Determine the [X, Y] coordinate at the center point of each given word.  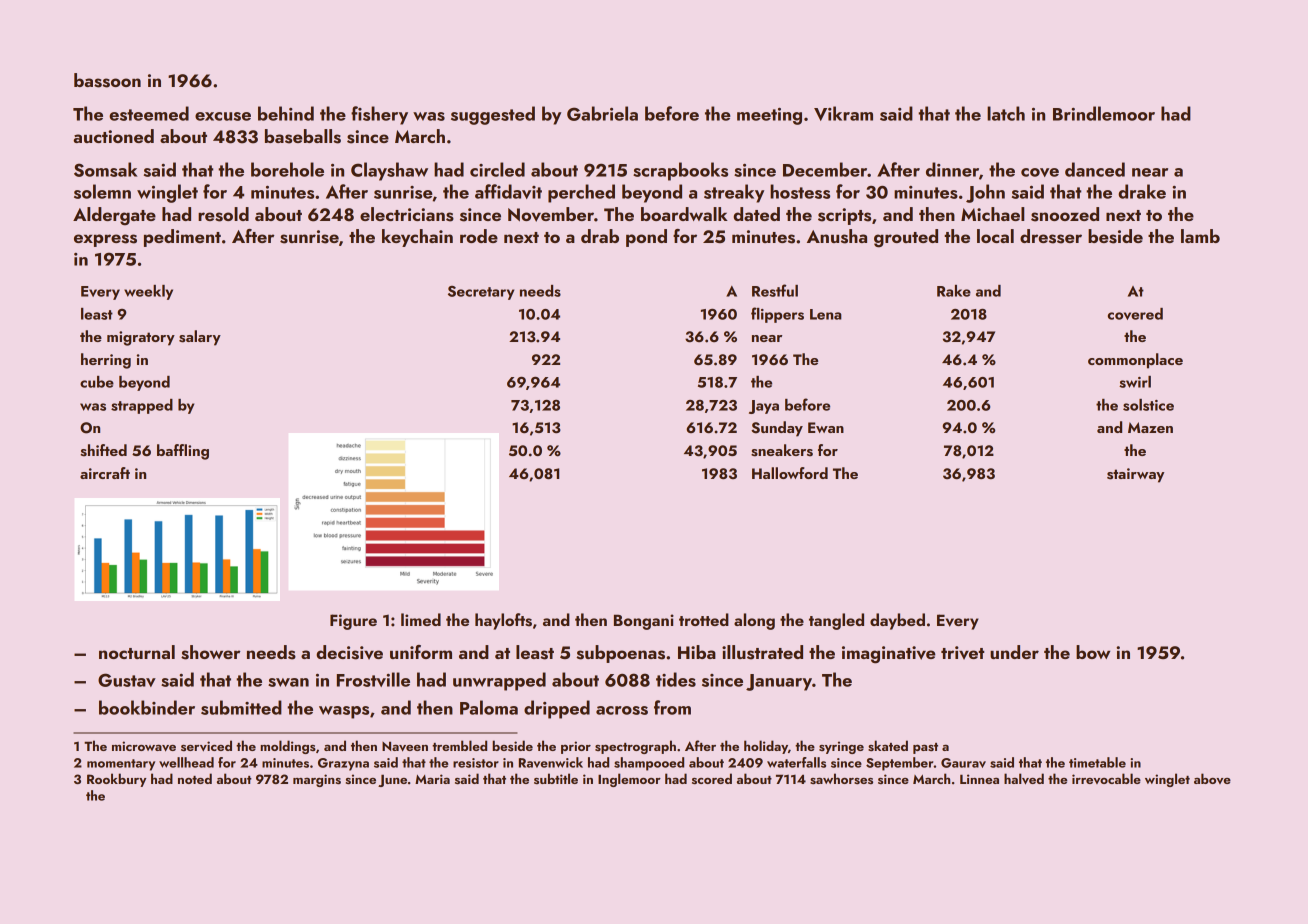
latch [1006, 113]
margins [317, 780]
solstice [1148, 405]
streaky [734, 193]
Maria [432, 779]
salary [200, 338]
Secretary [481, 293]
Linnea [979, 779]
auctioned [113, 136]
